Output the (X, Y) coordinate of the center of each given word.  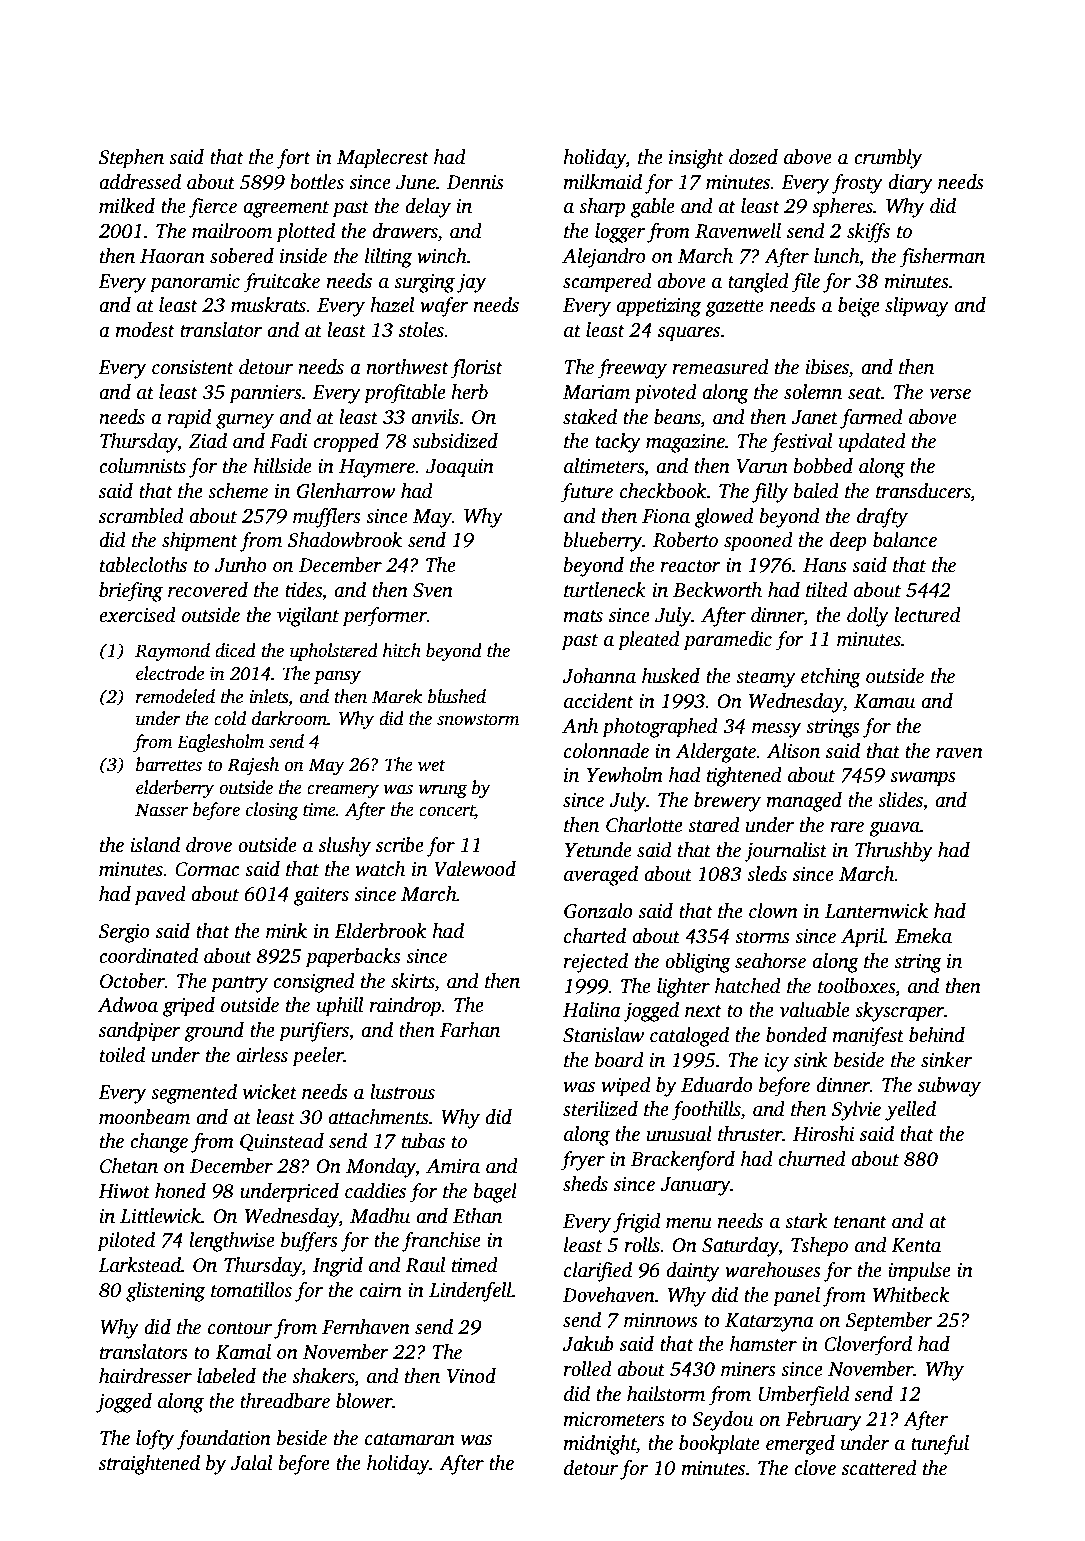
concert (447, 812)
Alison (793, 751)
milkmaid (602, 182)
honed (180, 1191)
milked (127, 206)
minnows (661, 1320)
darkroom (289, 718)
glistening (165, 1292)
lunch (836, 256)
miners (748, 1369)
